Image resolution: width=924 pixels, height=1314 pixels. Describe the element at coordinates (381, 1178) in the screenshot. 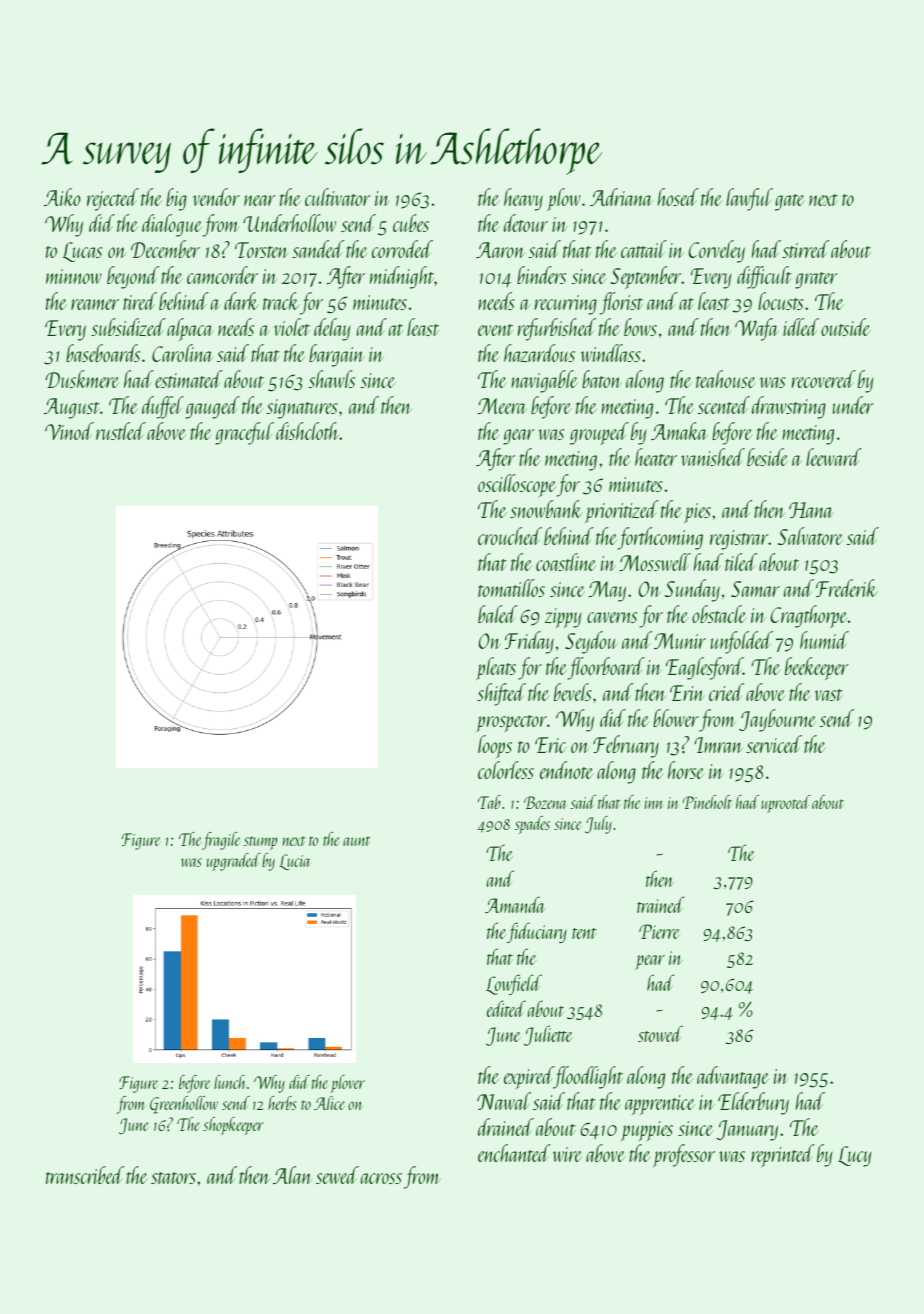

I see `across` at that location.
